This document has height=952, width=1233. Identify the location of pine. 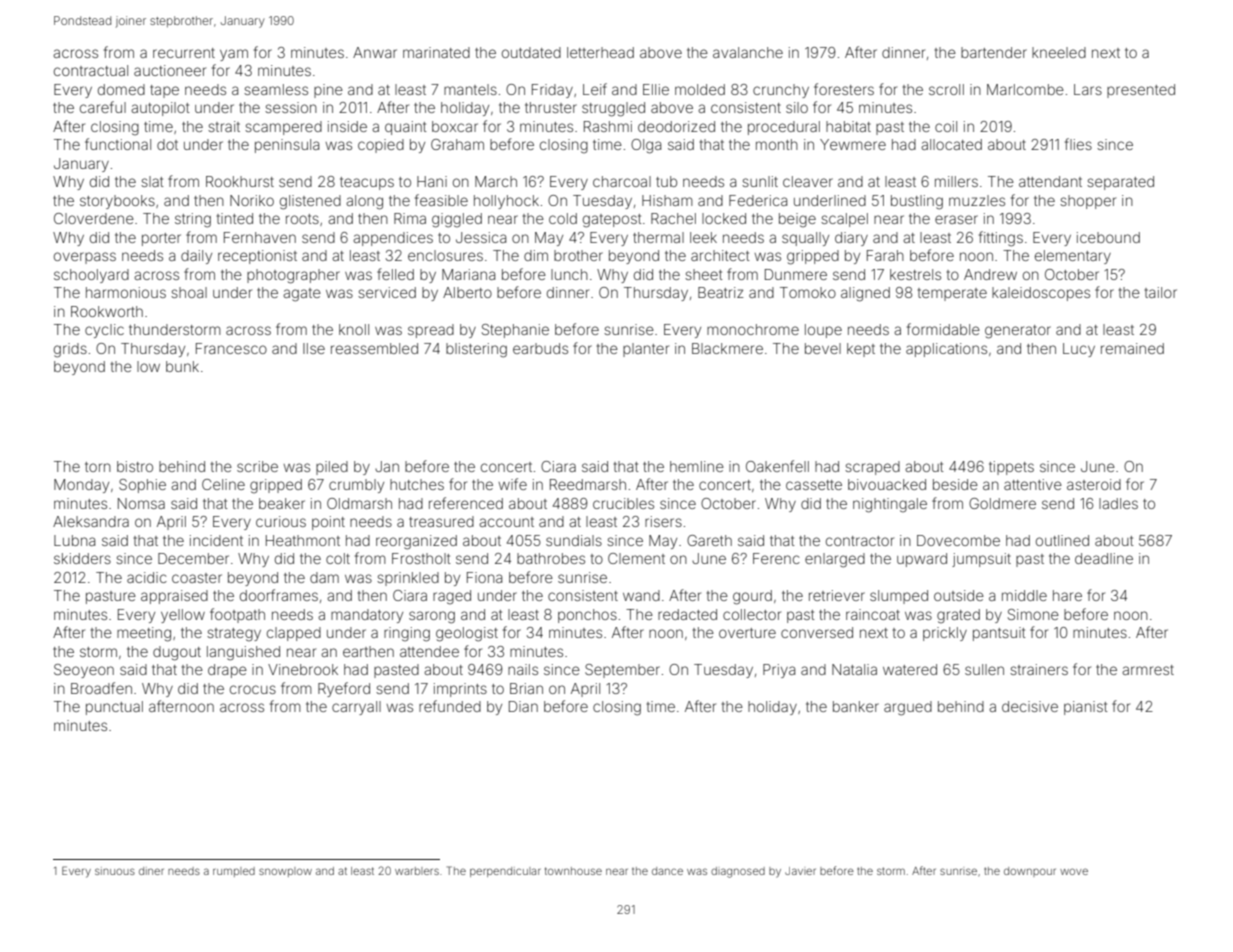
(328, 91).
